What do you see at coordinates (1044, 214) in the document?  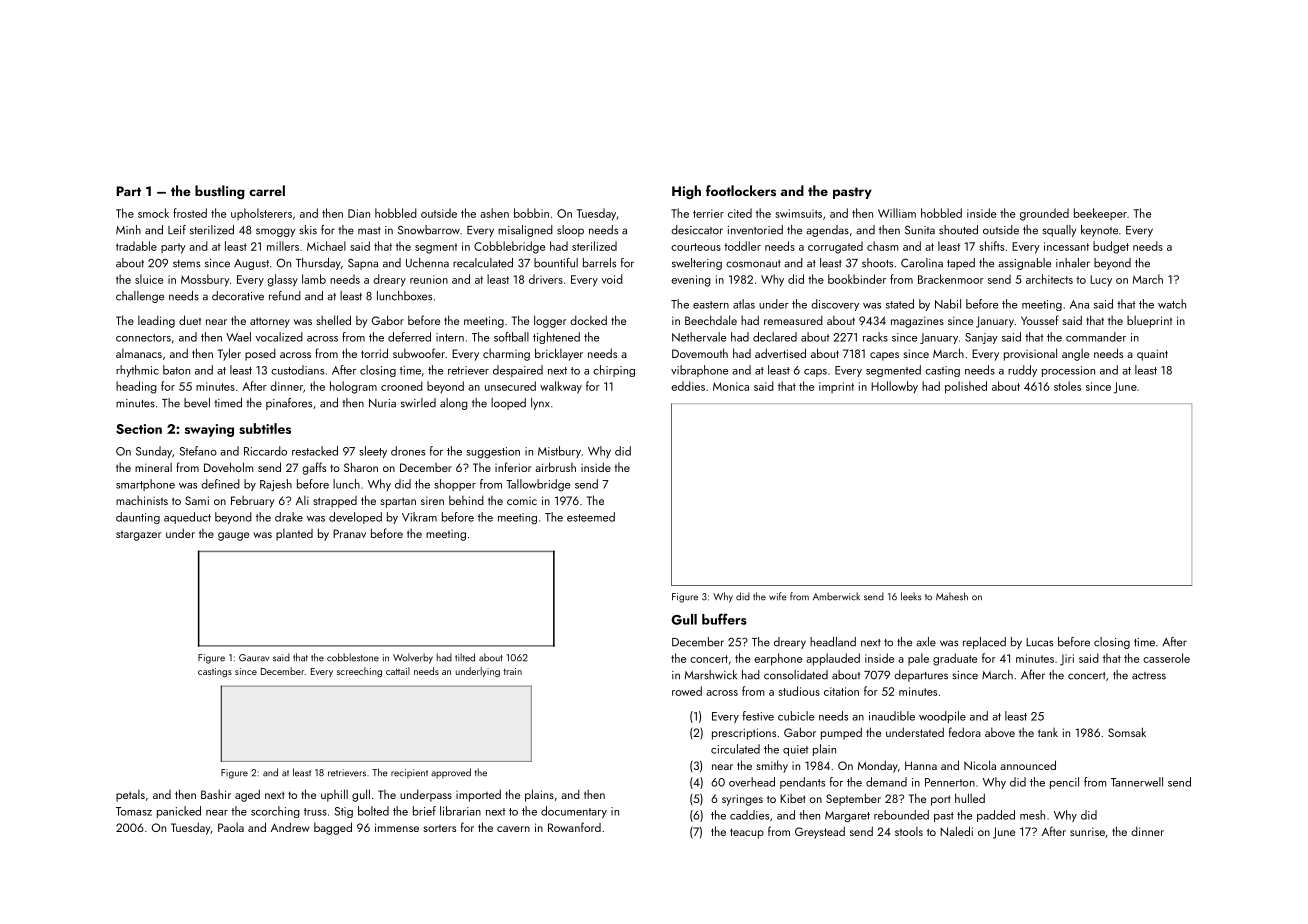 I see `grounded` at bounding box center [1044, 214].
